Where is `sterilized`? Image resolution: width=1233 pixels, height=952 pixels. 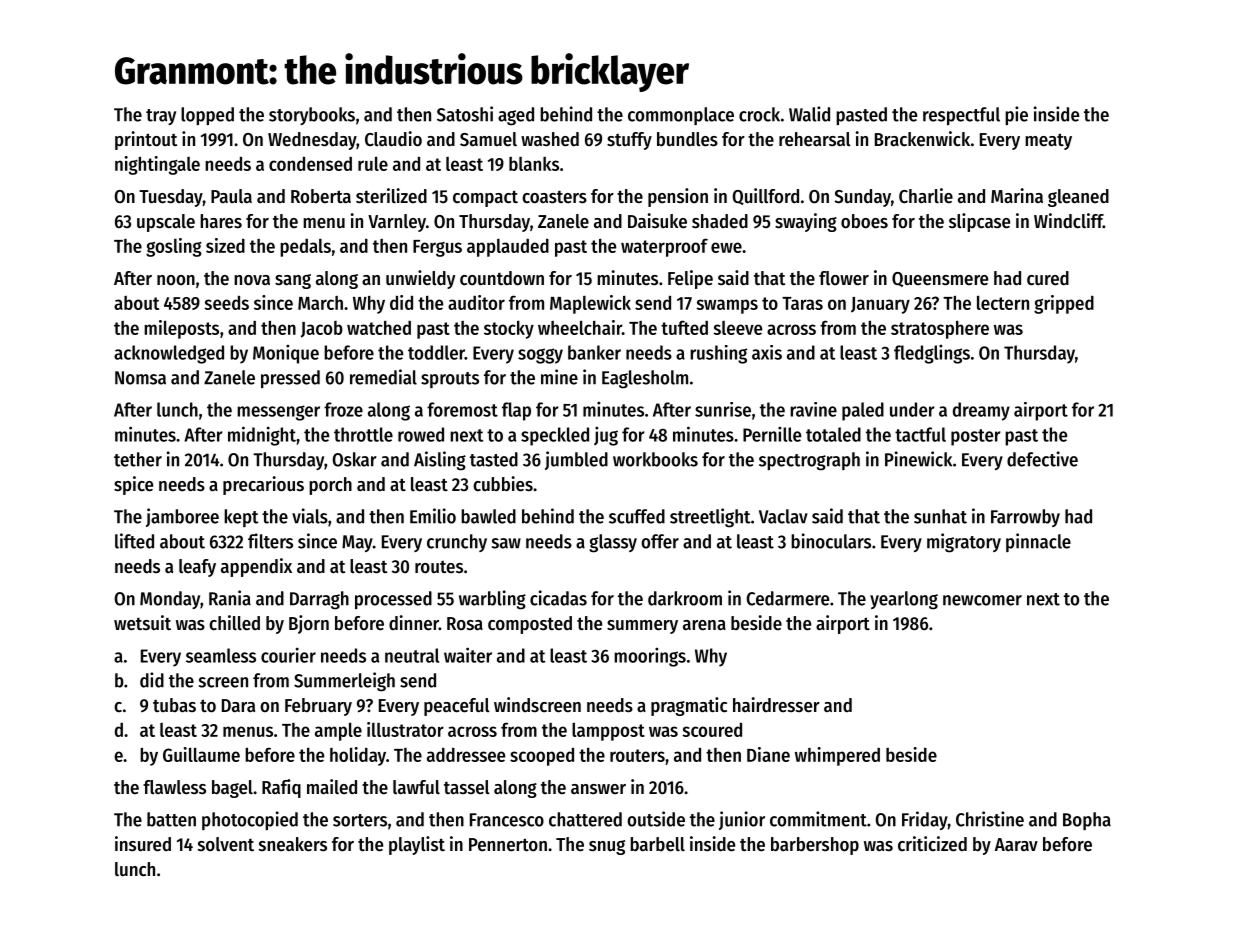
sterilized is located at coordinates (391, 196).
